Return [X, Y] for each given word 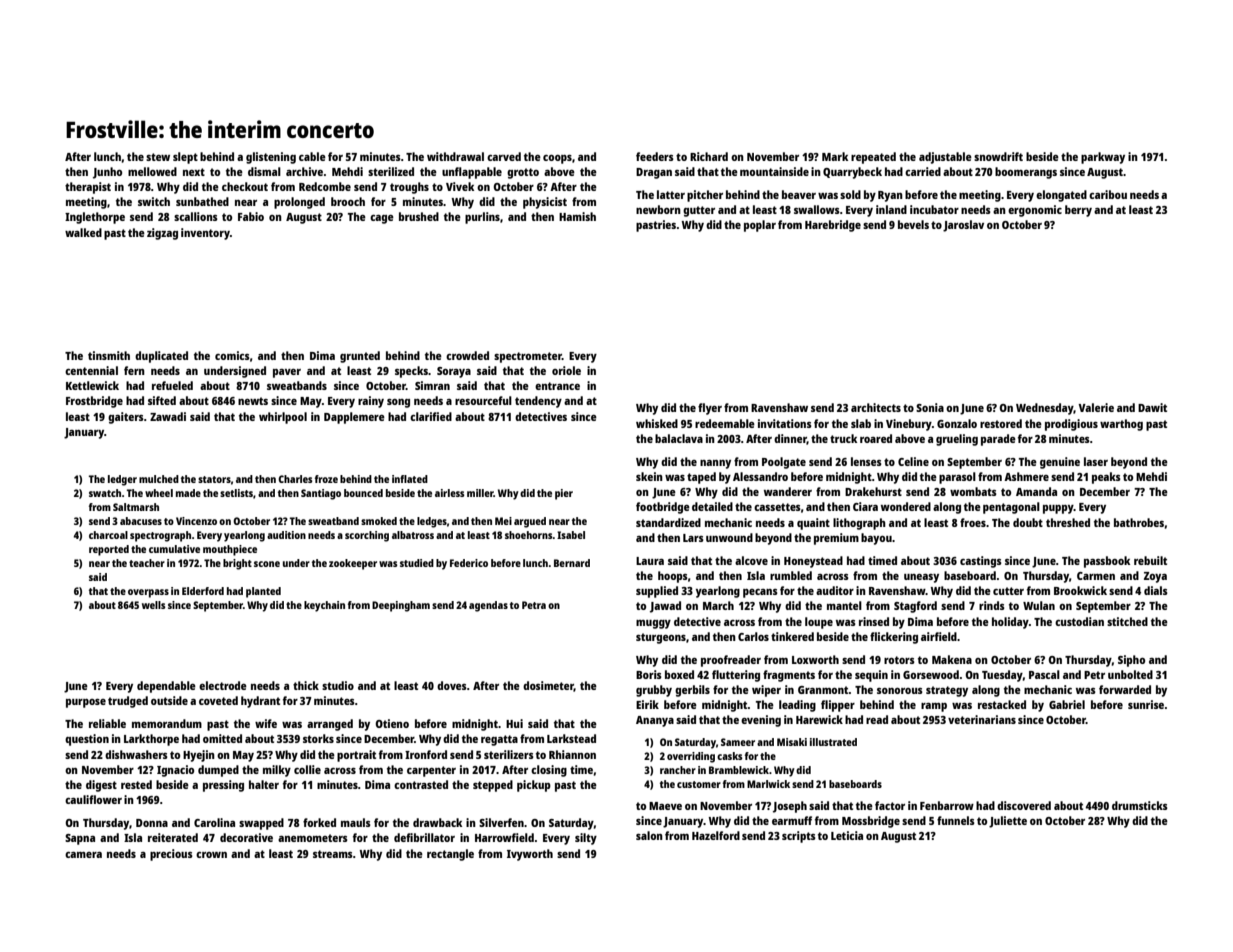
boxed [679, 674]
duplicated [161, 357]
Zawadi [168, 416]
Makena [952, 659]
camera [83, 855]
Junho [107, 173]
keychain [324, 606]
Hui [514, 723]
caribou [1108, 194]
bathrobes [1139, 522]
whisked [657, 423]
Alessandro [760, 476]
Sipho [1131, 661]
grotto [523, 173]
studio [338, 685]
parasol [957, 478]
